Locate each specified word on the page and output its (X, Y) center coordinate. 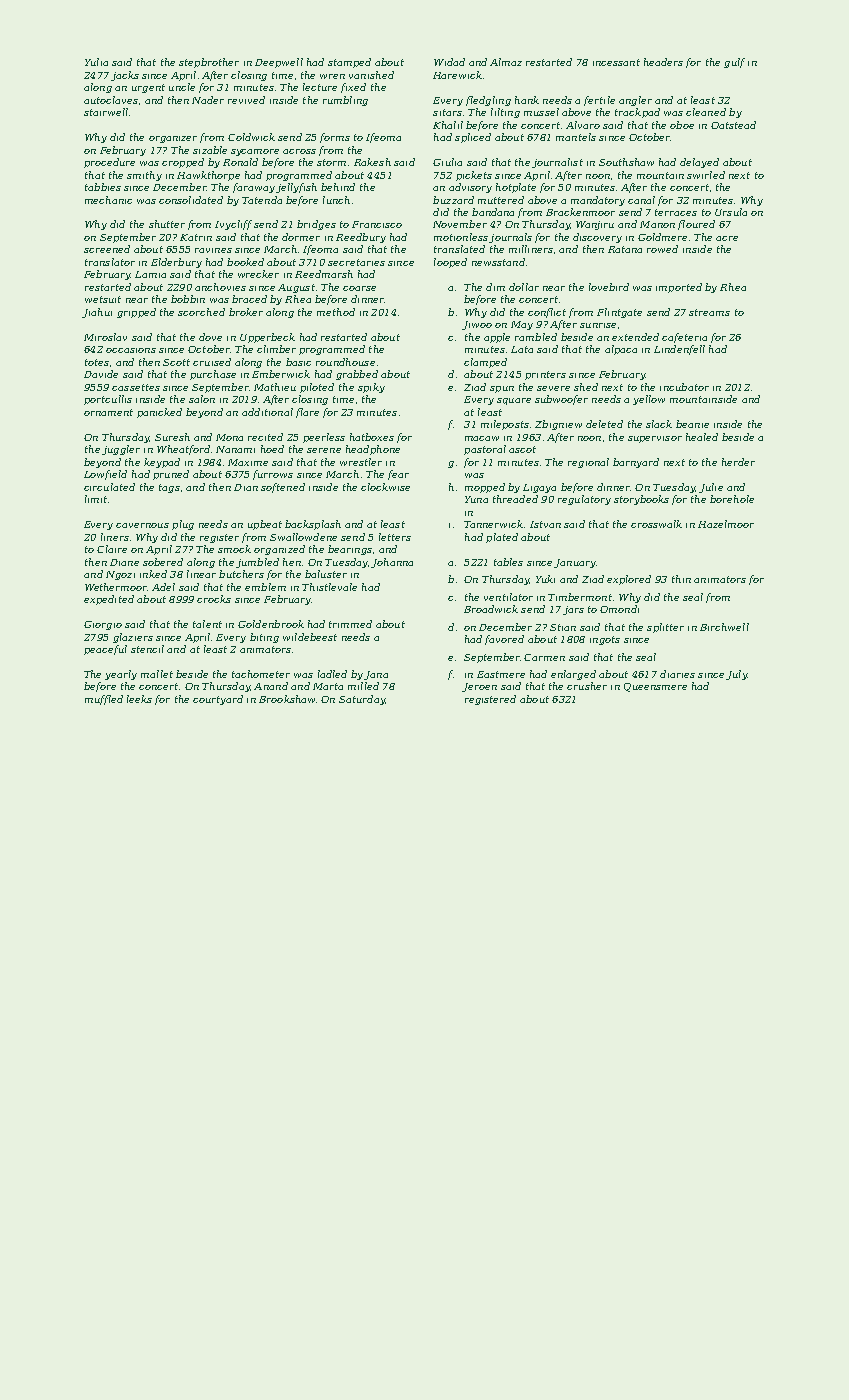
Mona (229, 437)
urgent (148, 88)
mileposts (505, 425)
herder (738, 462)
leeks (139, 699)
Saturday (362, 700)
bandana (493, 212)
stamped (349, 63)
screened (107, 249)
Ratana (625, 249)
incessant (616, 62)
